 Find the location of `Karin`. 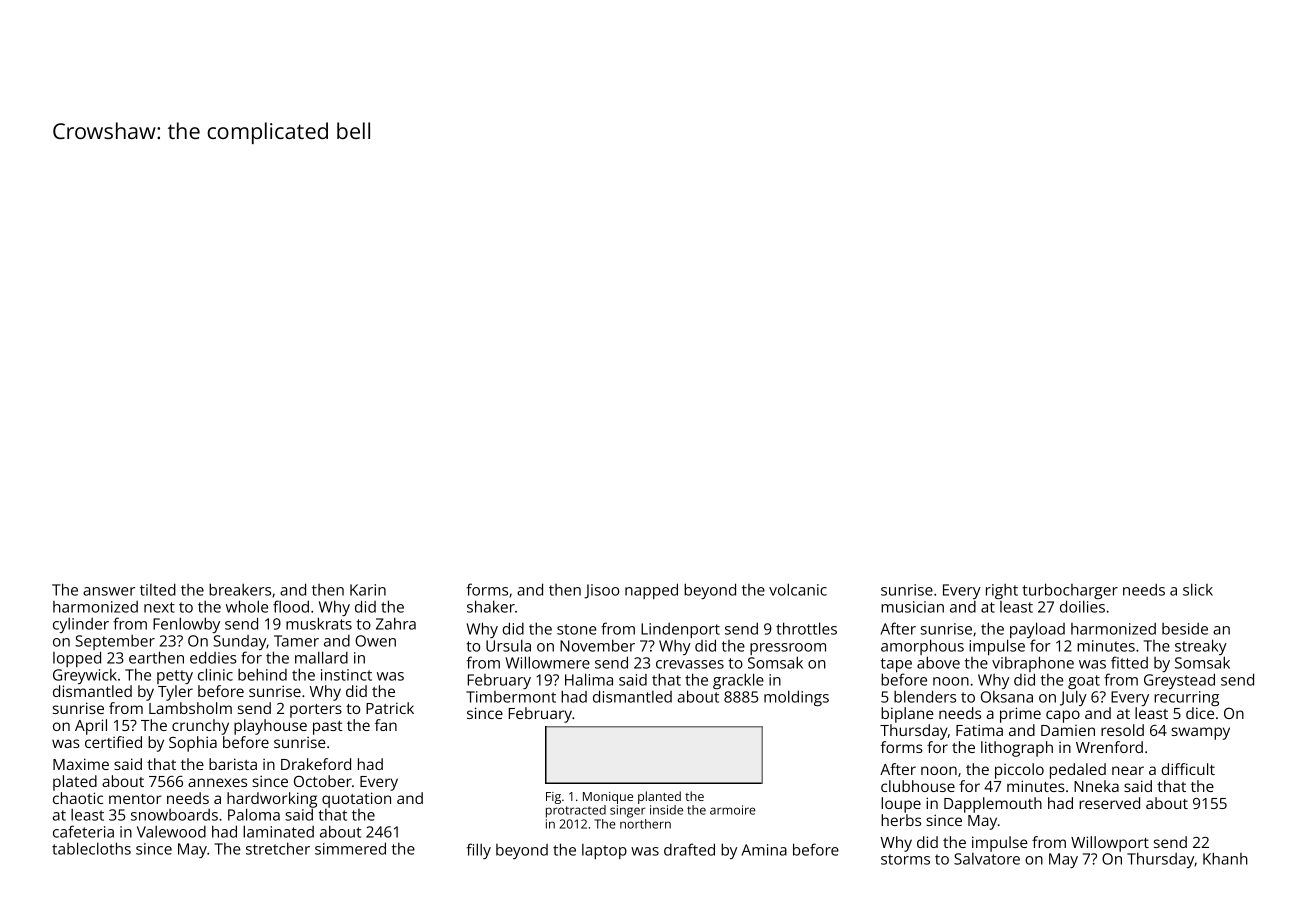

Karin is located at coordinates (368, 590).
